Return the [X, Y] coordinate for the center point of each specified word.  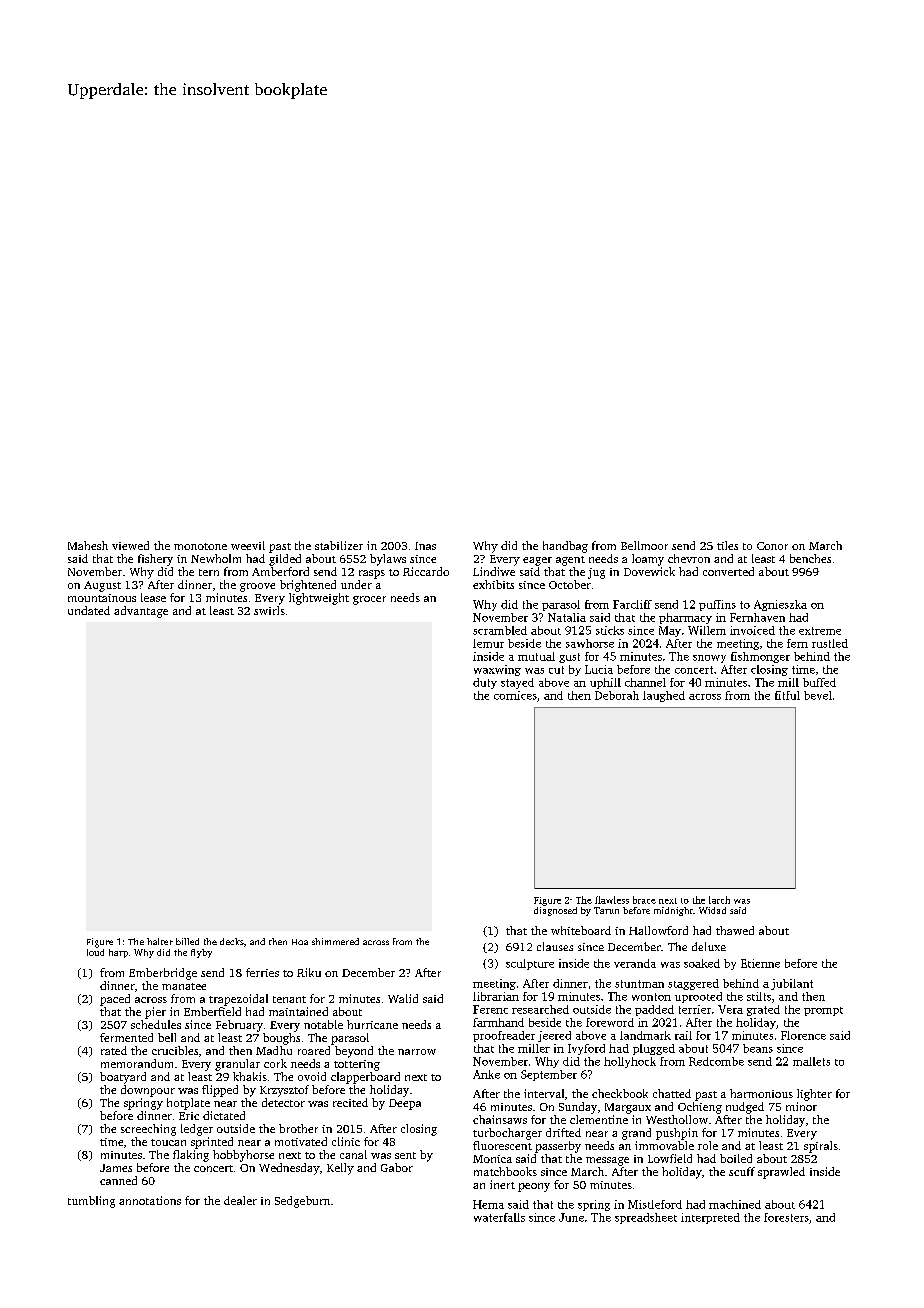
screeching [148, 1130]
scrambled [500, 630]
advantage [141, 612]
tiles [727, 545]
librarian [496, 996]
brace [644, 900]
